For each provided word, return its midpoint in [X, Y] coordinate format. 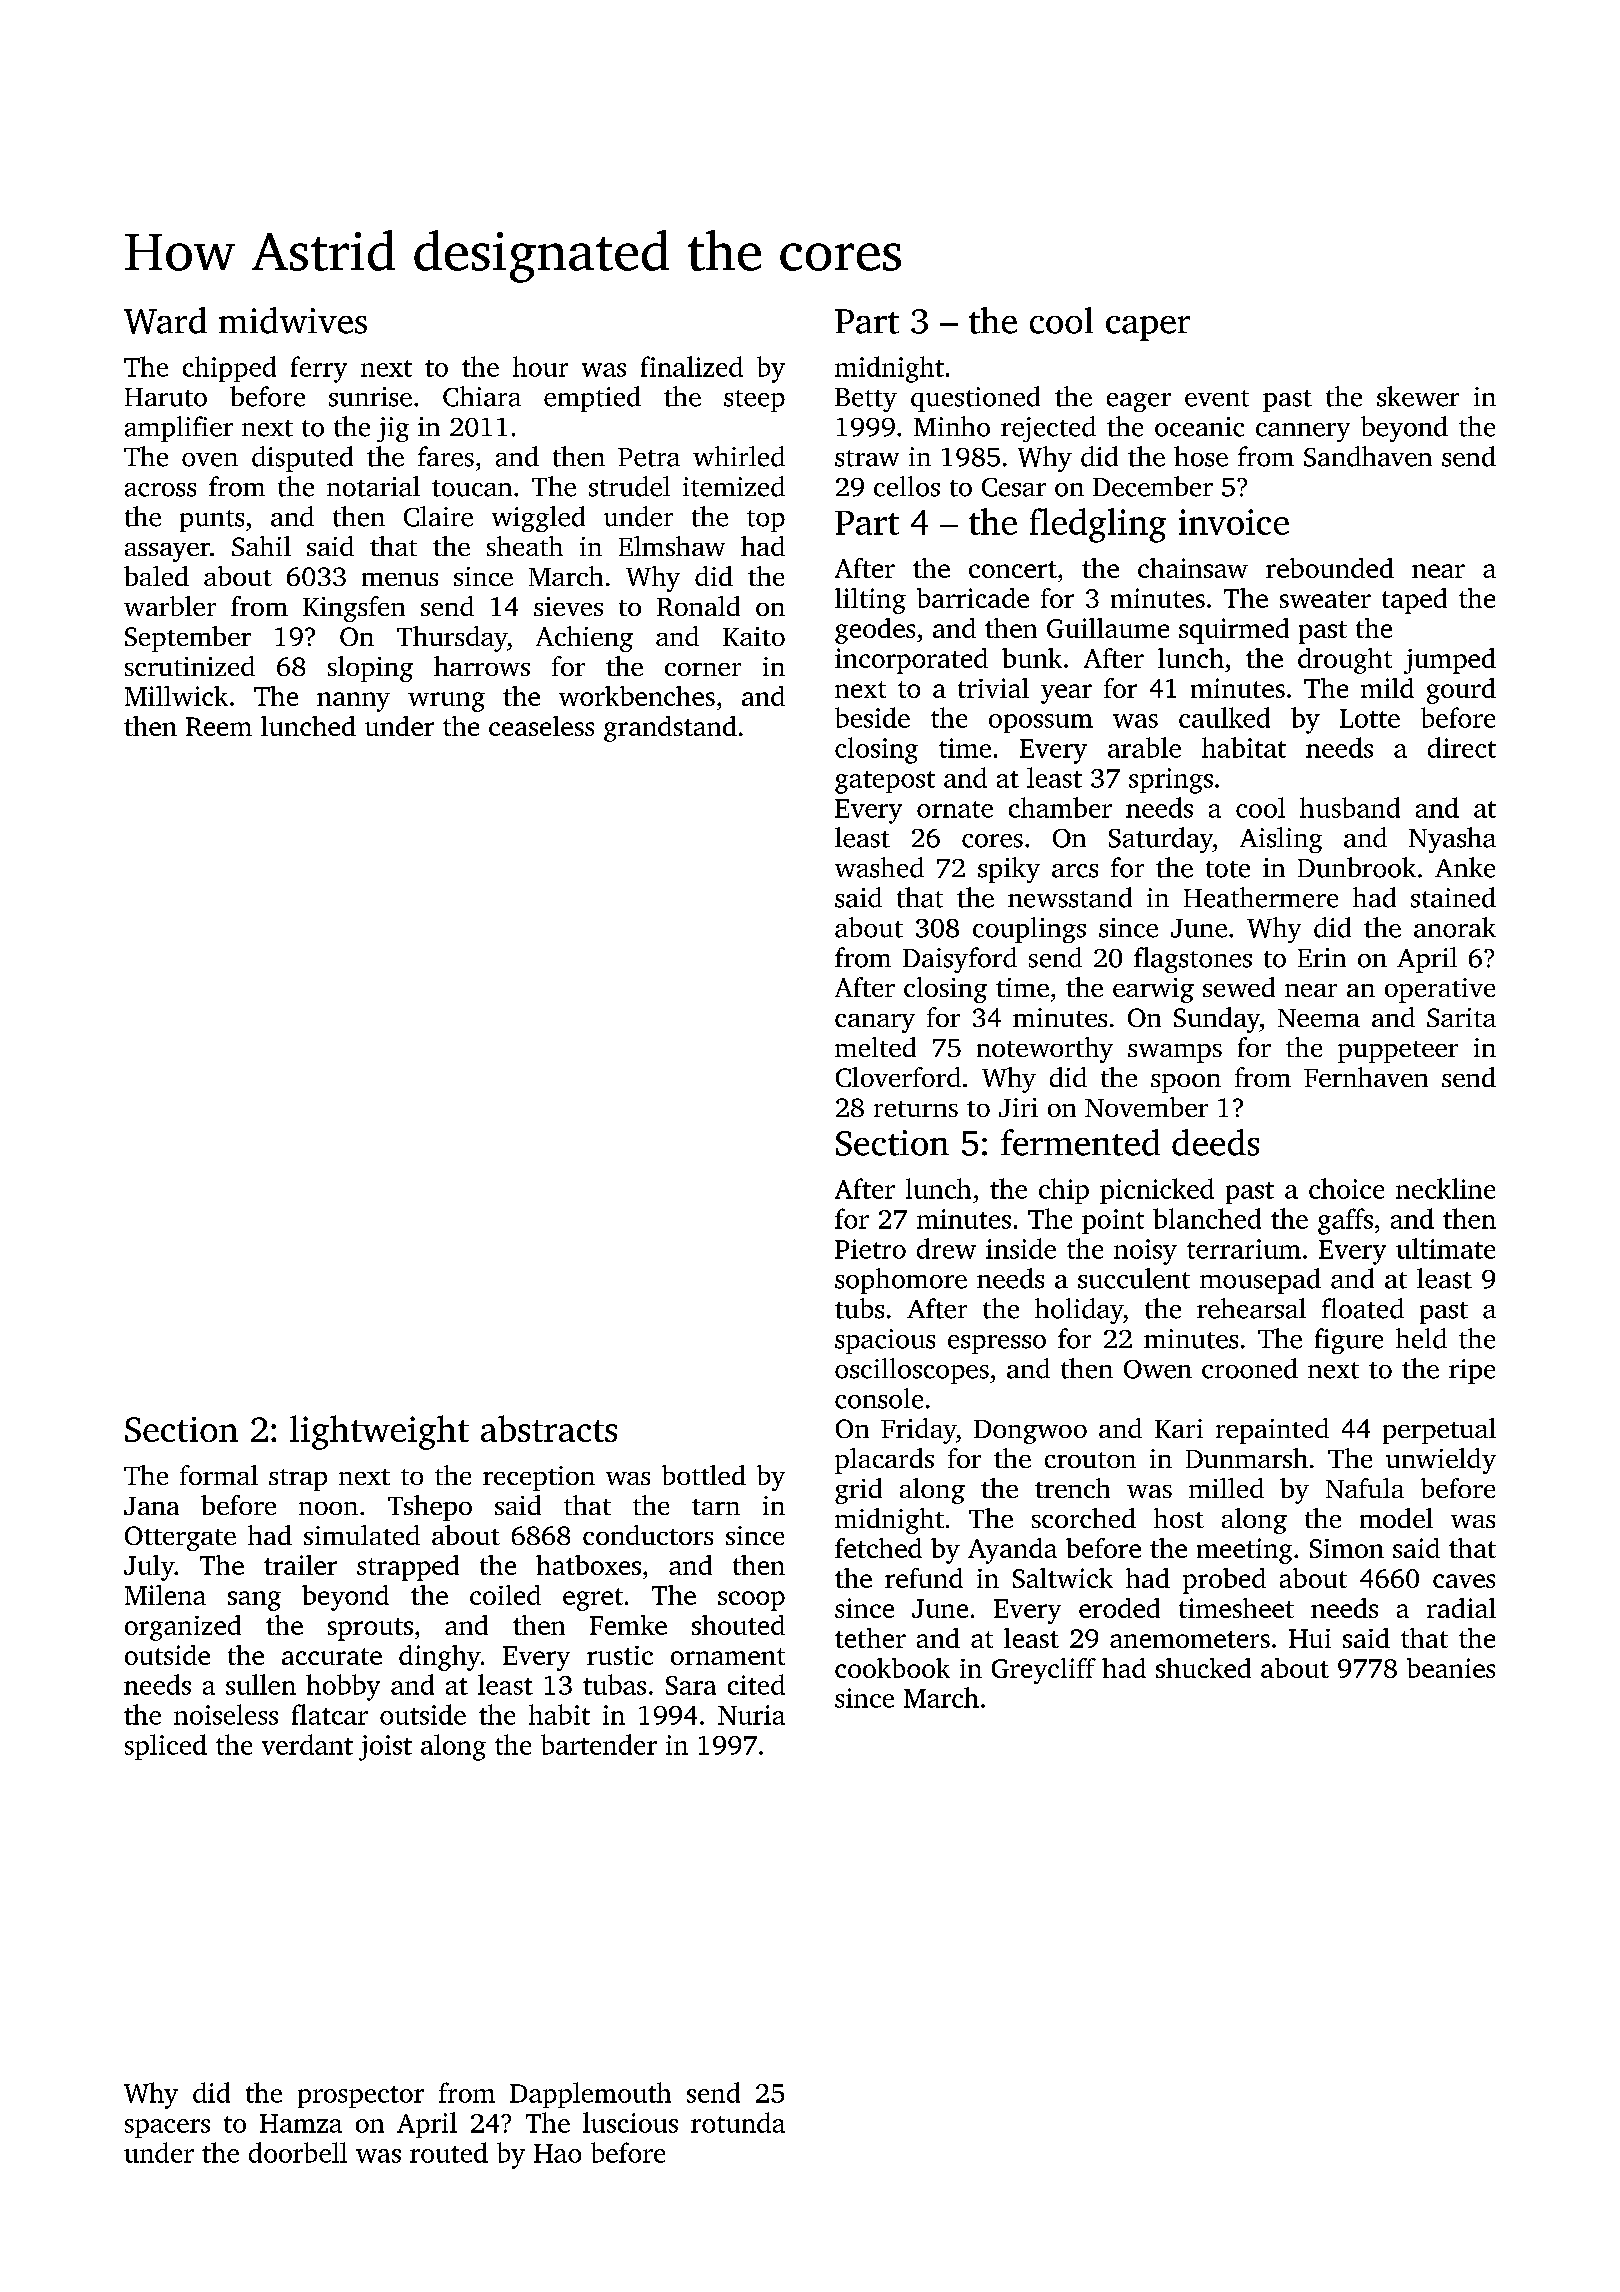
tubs [859, 1308]
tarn [716, 1507]
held [1421, 1338]
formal [219, 1475]
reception [539, 1478]
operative [1440, 990]
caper [1148, 328]
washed [879, 867]
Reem [219, 726]
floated [1363, 1308]
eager [1139, 402]
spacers [167, 2128]
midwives [293, 320]
